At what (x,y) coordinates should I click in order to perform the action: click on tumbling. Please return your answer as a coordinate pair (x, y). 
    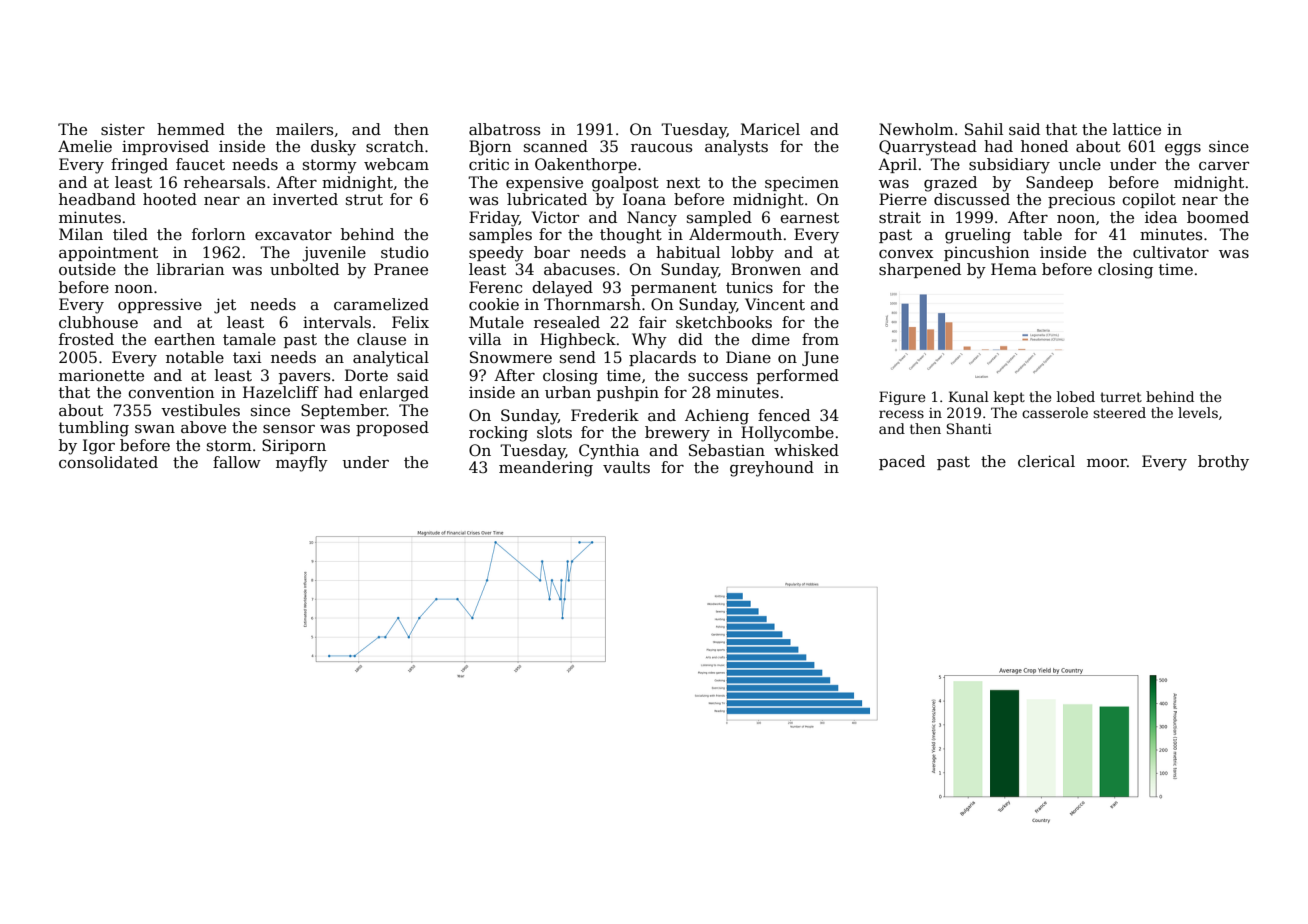
    Looking at the image, I should click on (94, 429).
